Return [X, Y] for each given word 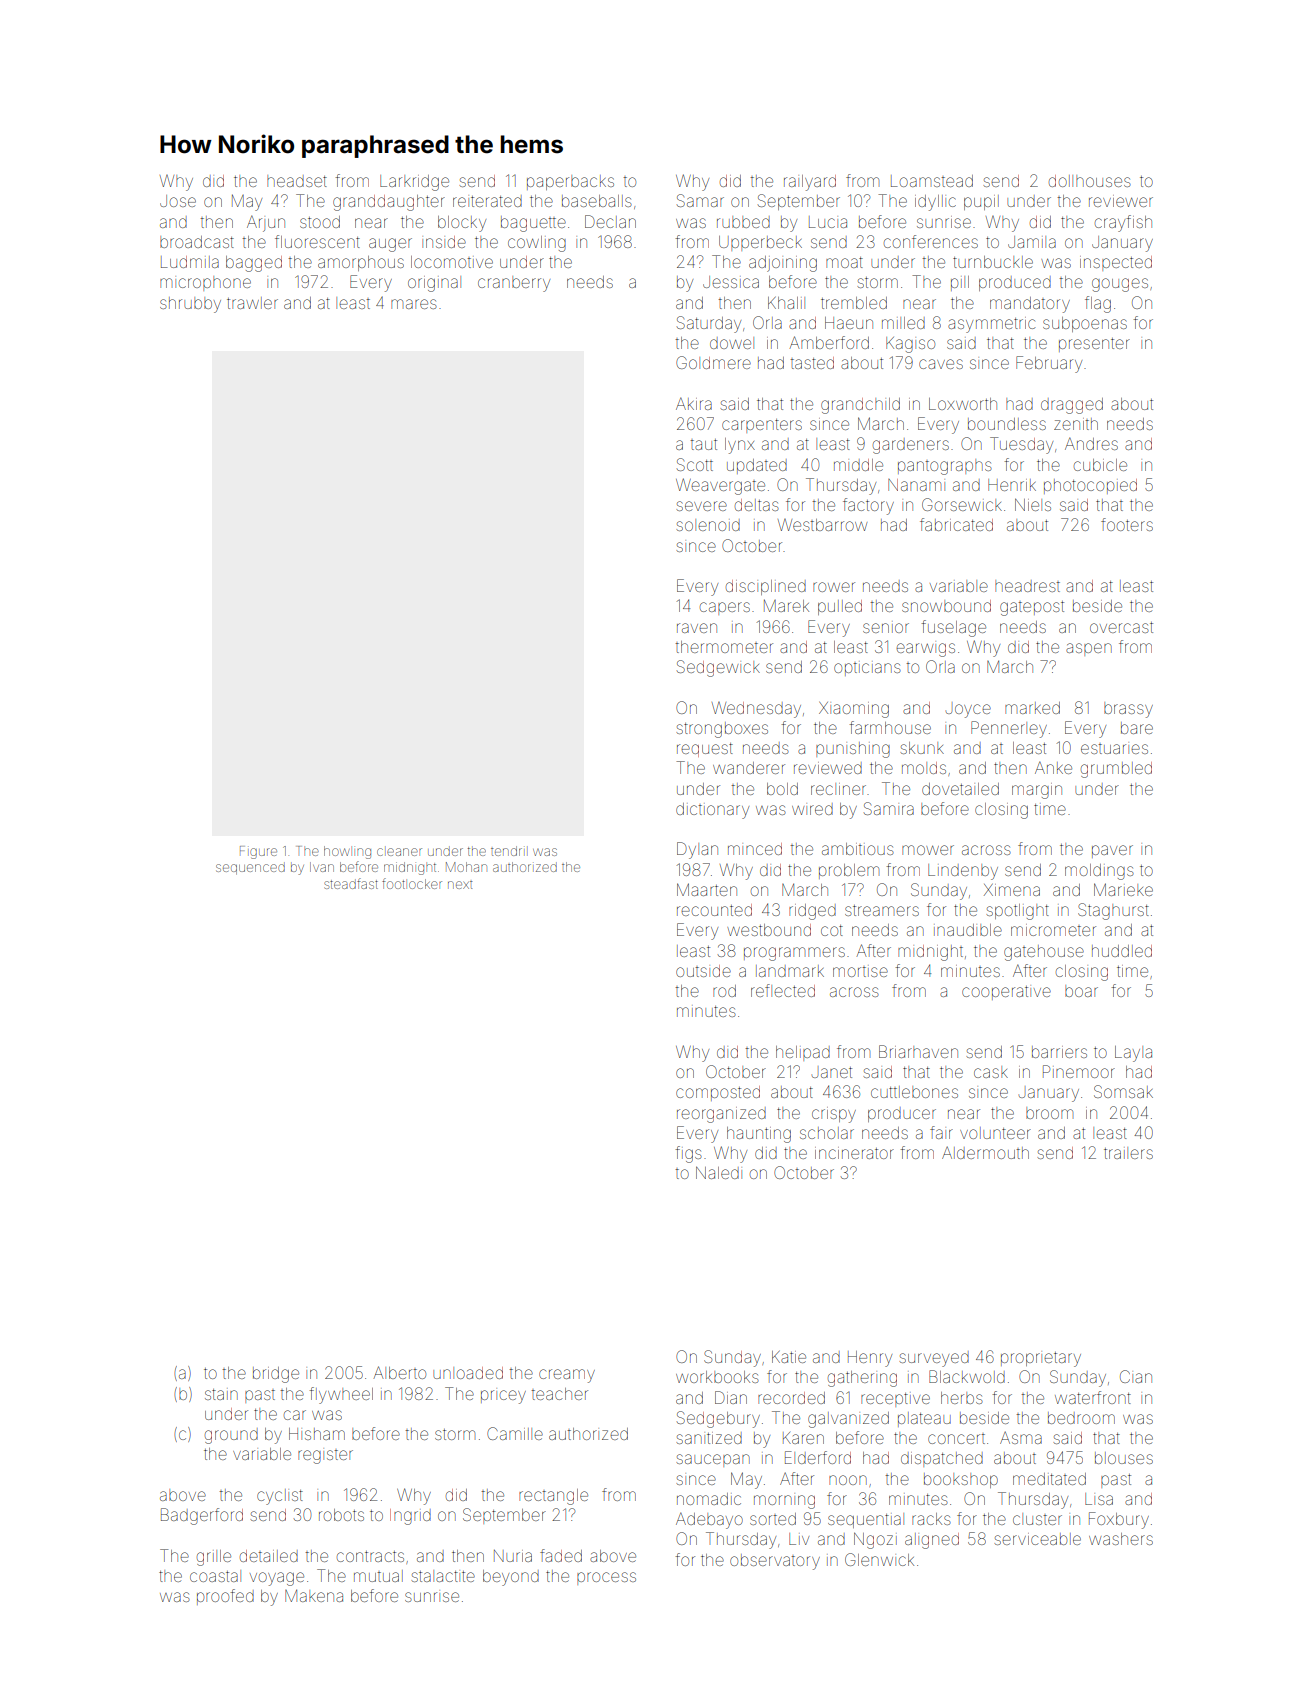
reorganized [721, 1115]
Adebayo [709, 1520]
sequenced [250, 868]
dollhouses [1090, 181]
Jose [178, 201]
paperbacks [570, 182]
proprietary [1041, 1359]
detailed [269, 1556]
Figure [258, 852]
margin [1037, 791]
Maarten [707, 889]
